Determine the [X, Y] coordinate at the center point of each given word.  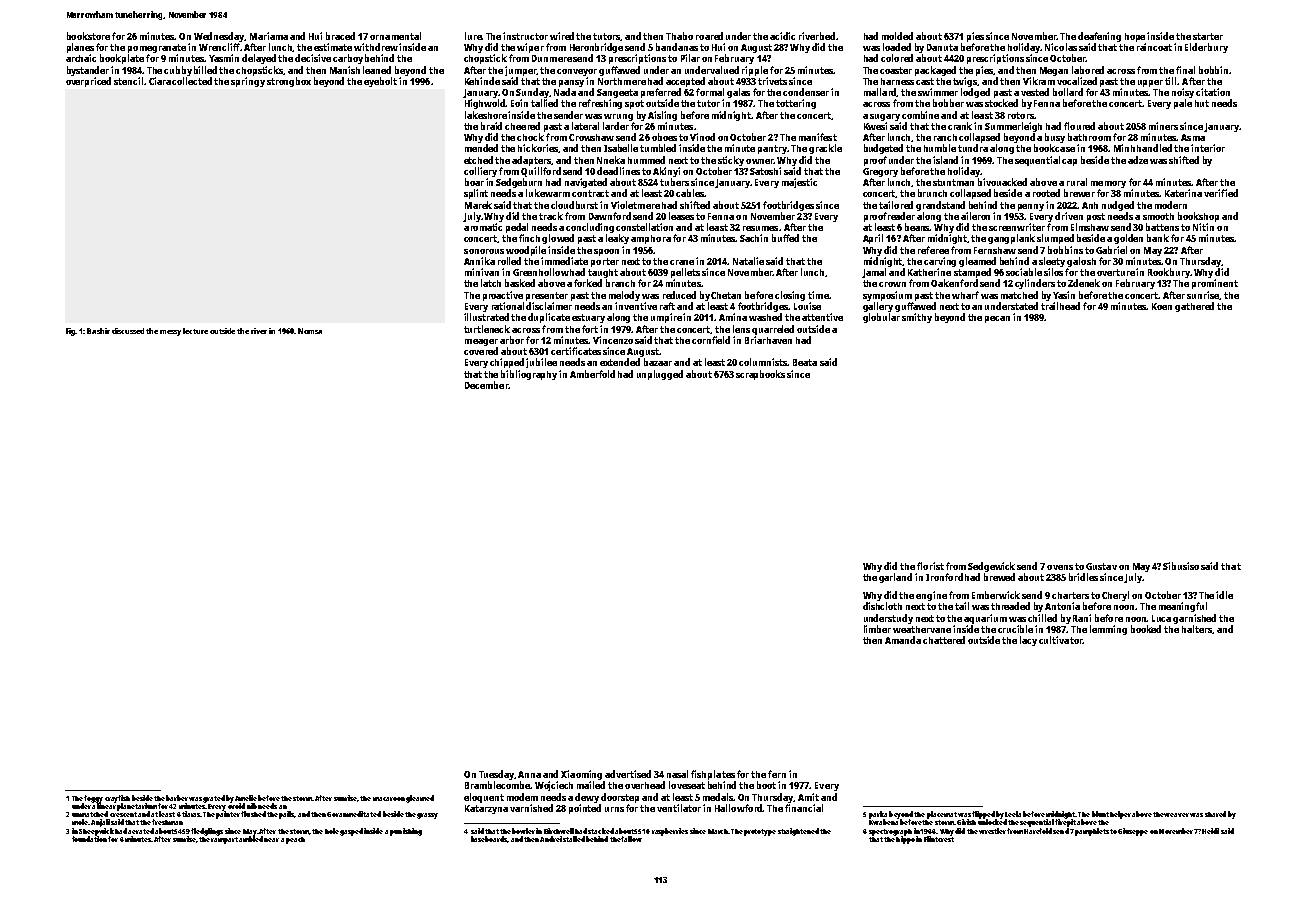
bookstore [88, 36]
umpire [666, 318]
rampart [224, 840]
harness [897, 81]
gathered [1194, 307]
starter [1208, 36]
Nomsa [310, 331]
